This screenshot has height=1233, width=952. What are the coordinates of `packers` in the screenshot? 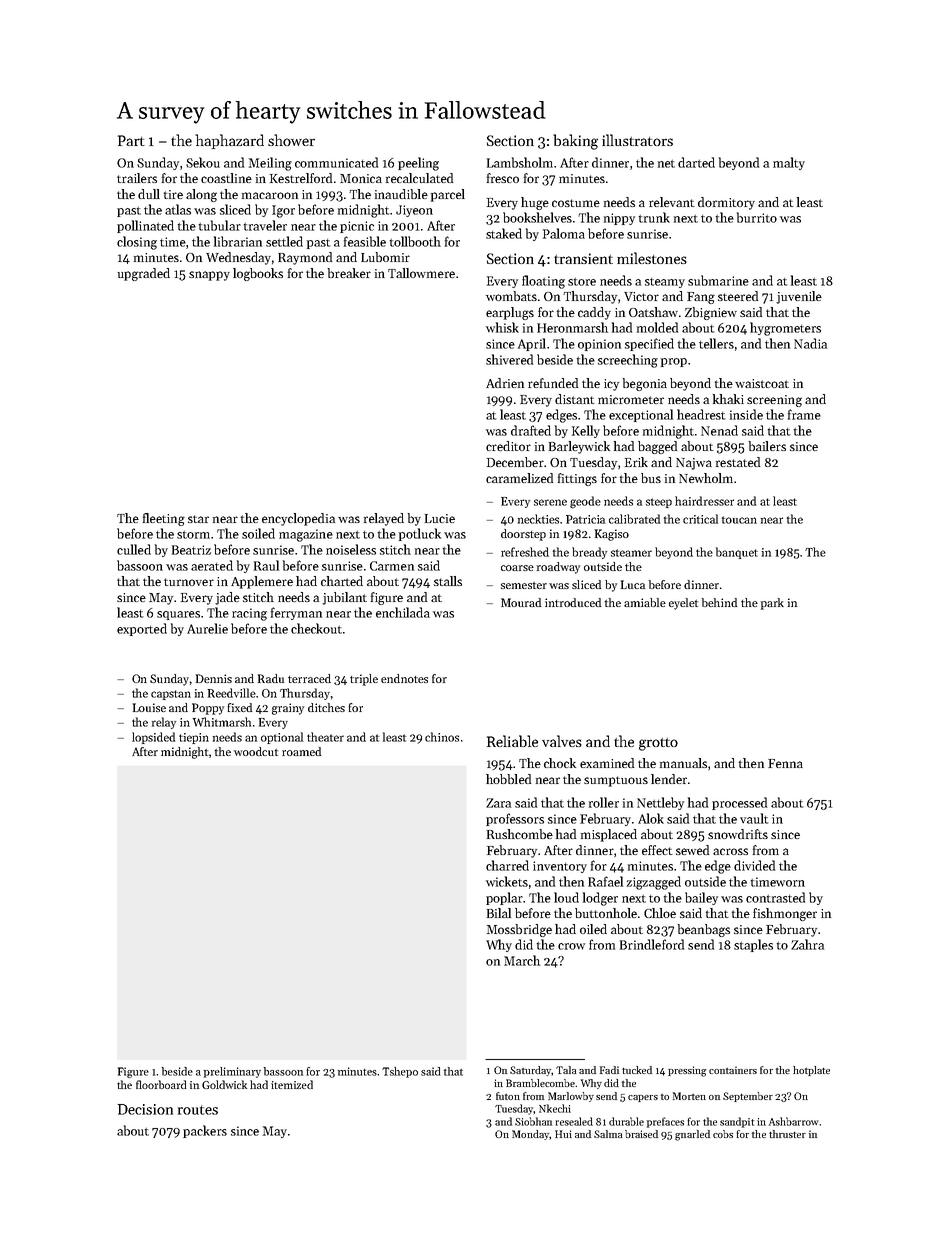 It's located at (205, 1131).
